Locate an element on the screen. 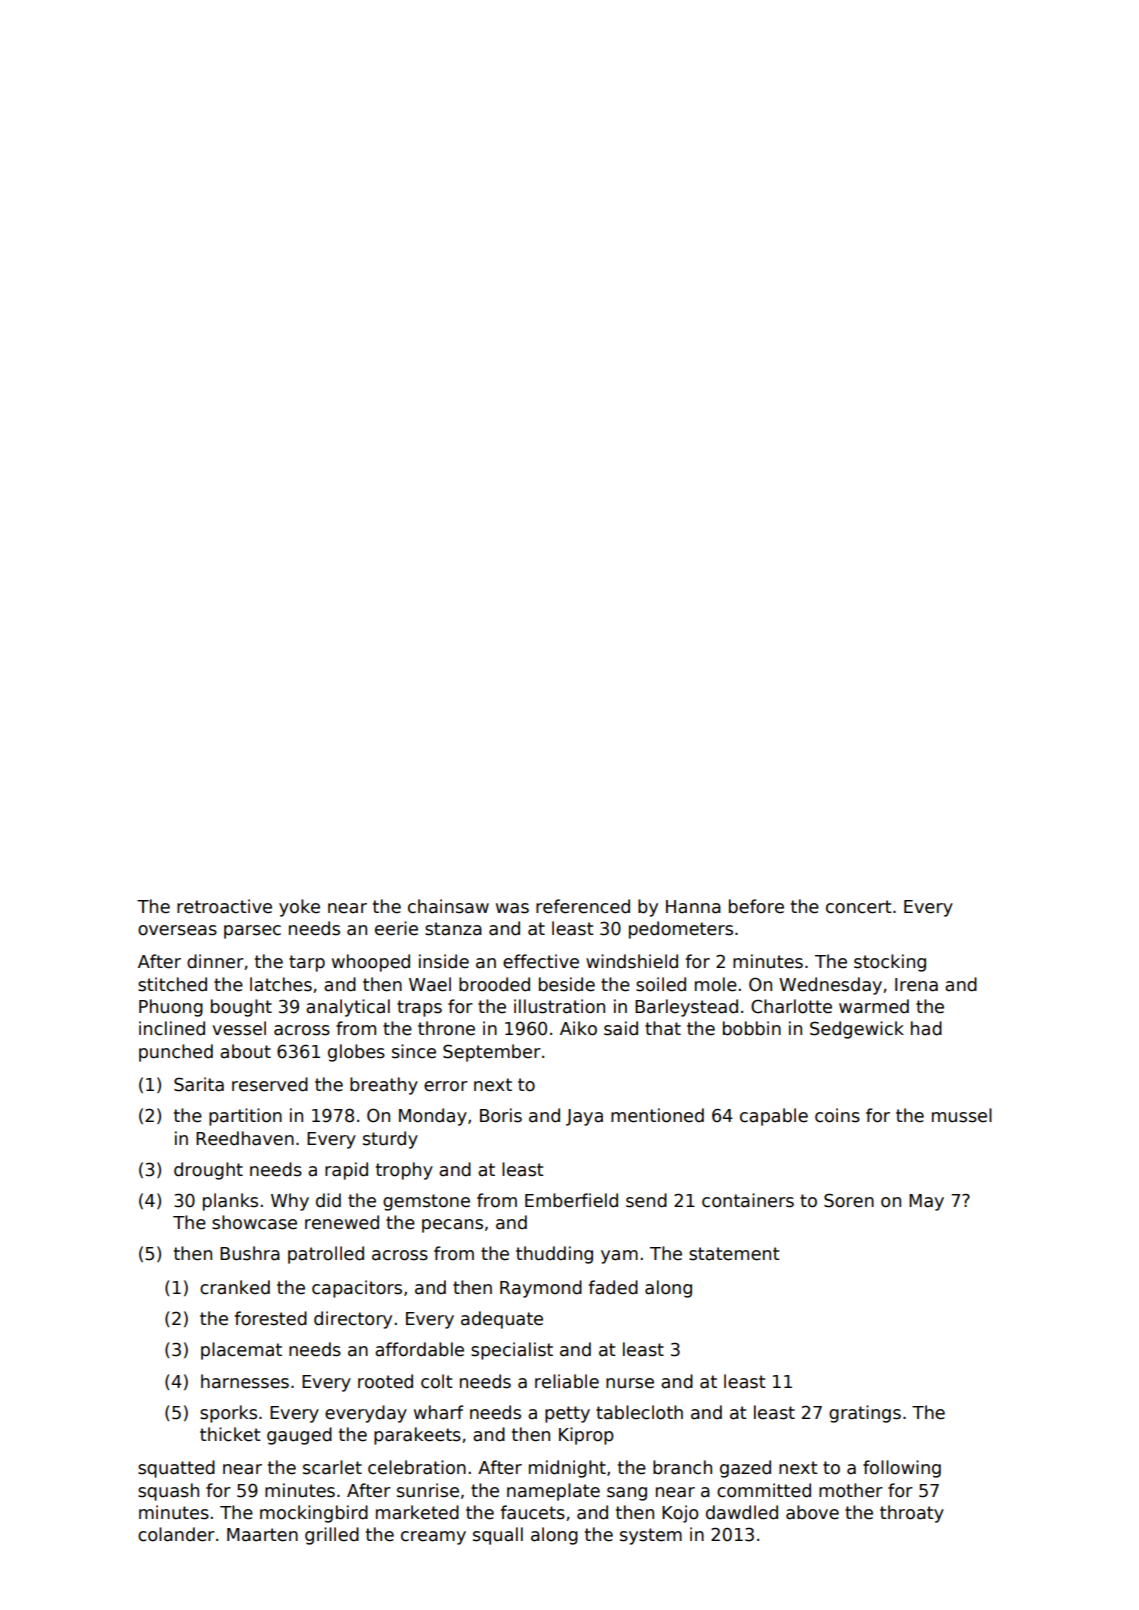  illustration is located at coordinates (559, 1006).
